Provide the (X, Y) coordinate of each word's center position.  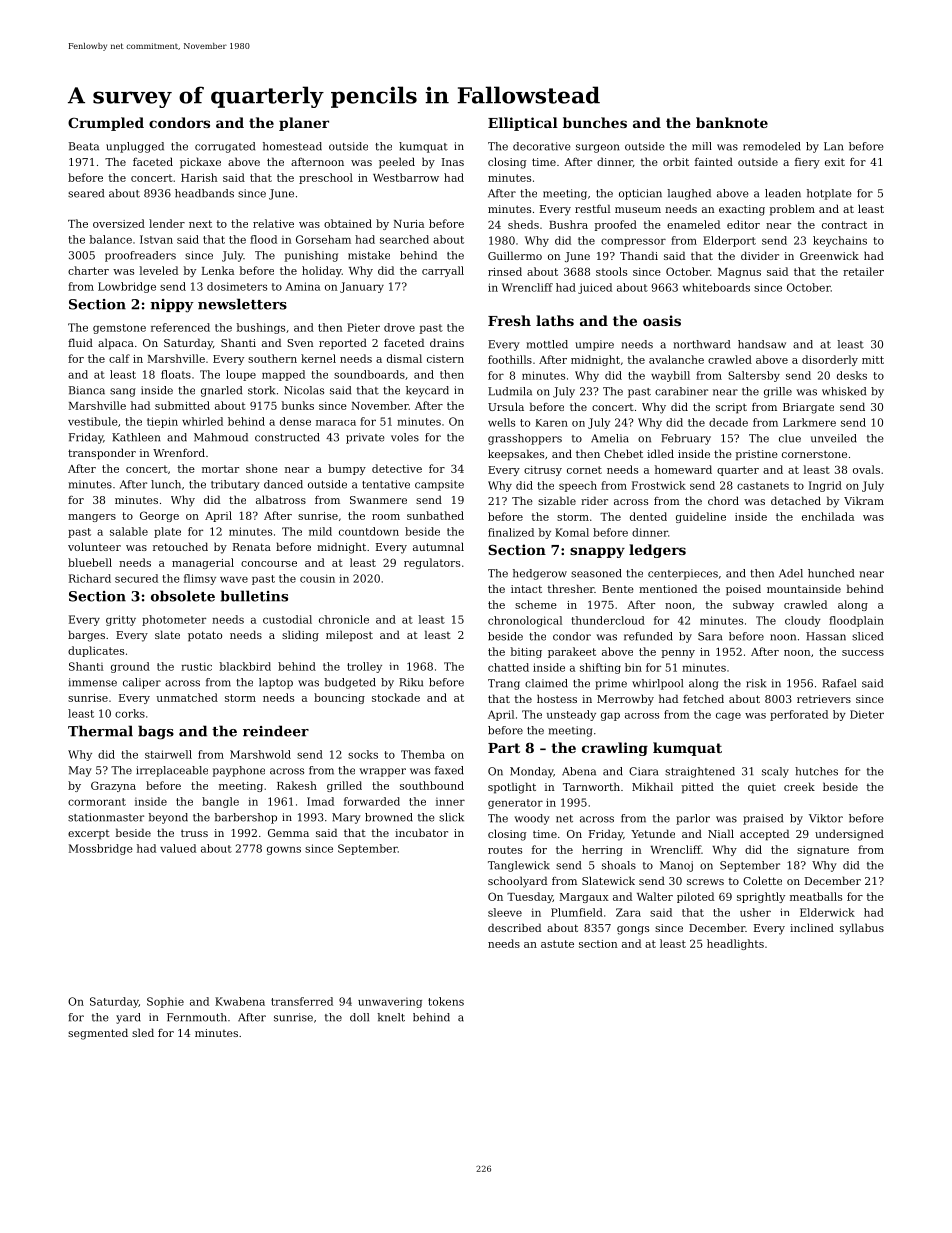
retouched (180, 546)
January (362, 287)
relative (273, 223)
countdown (369, 531)
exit (835, 162)
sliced (867, 636)
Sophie (165, 1002)
